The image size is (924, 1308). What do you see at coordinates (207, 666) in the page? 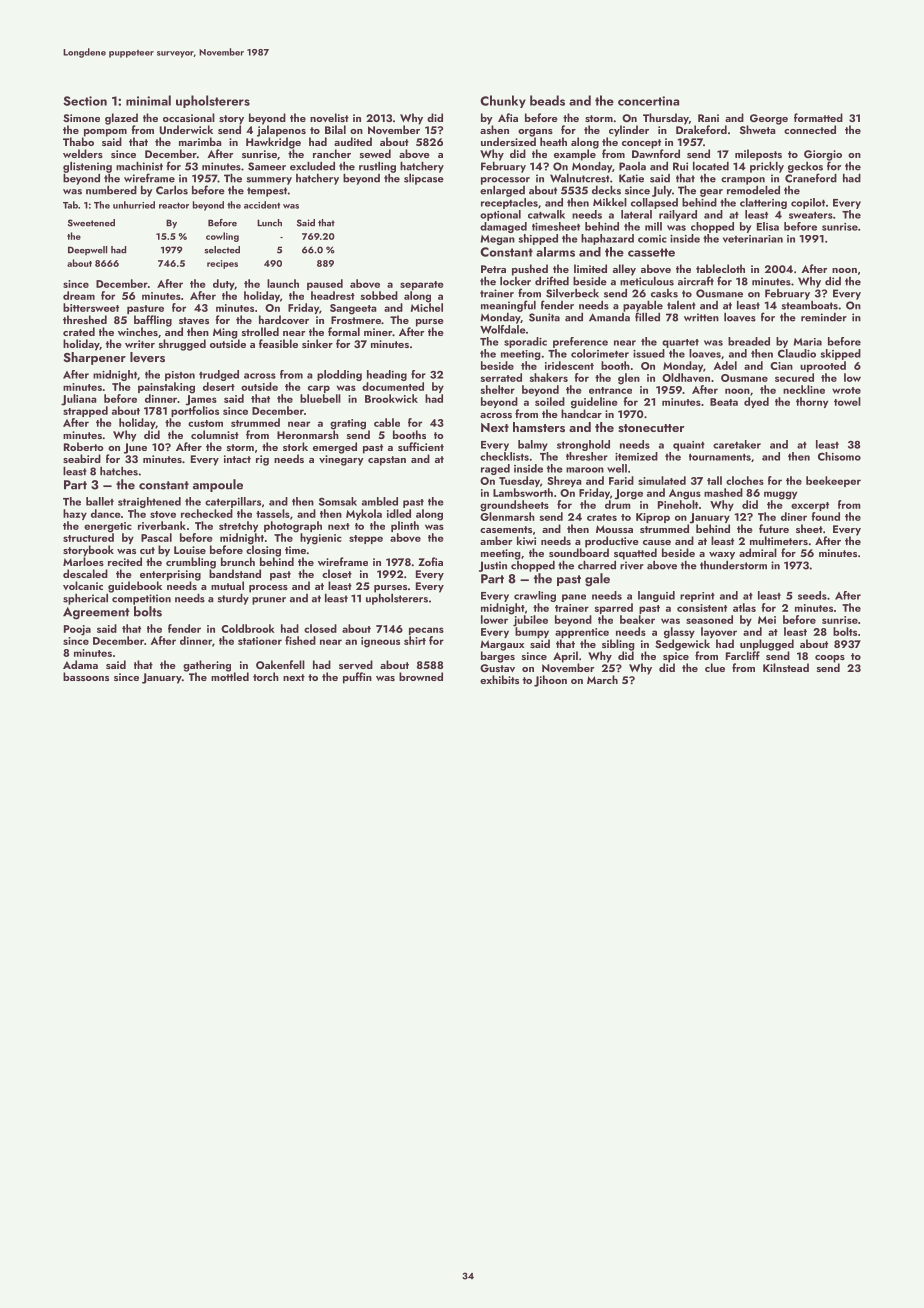
I see `gathering` at bounding box center [207, 666].
